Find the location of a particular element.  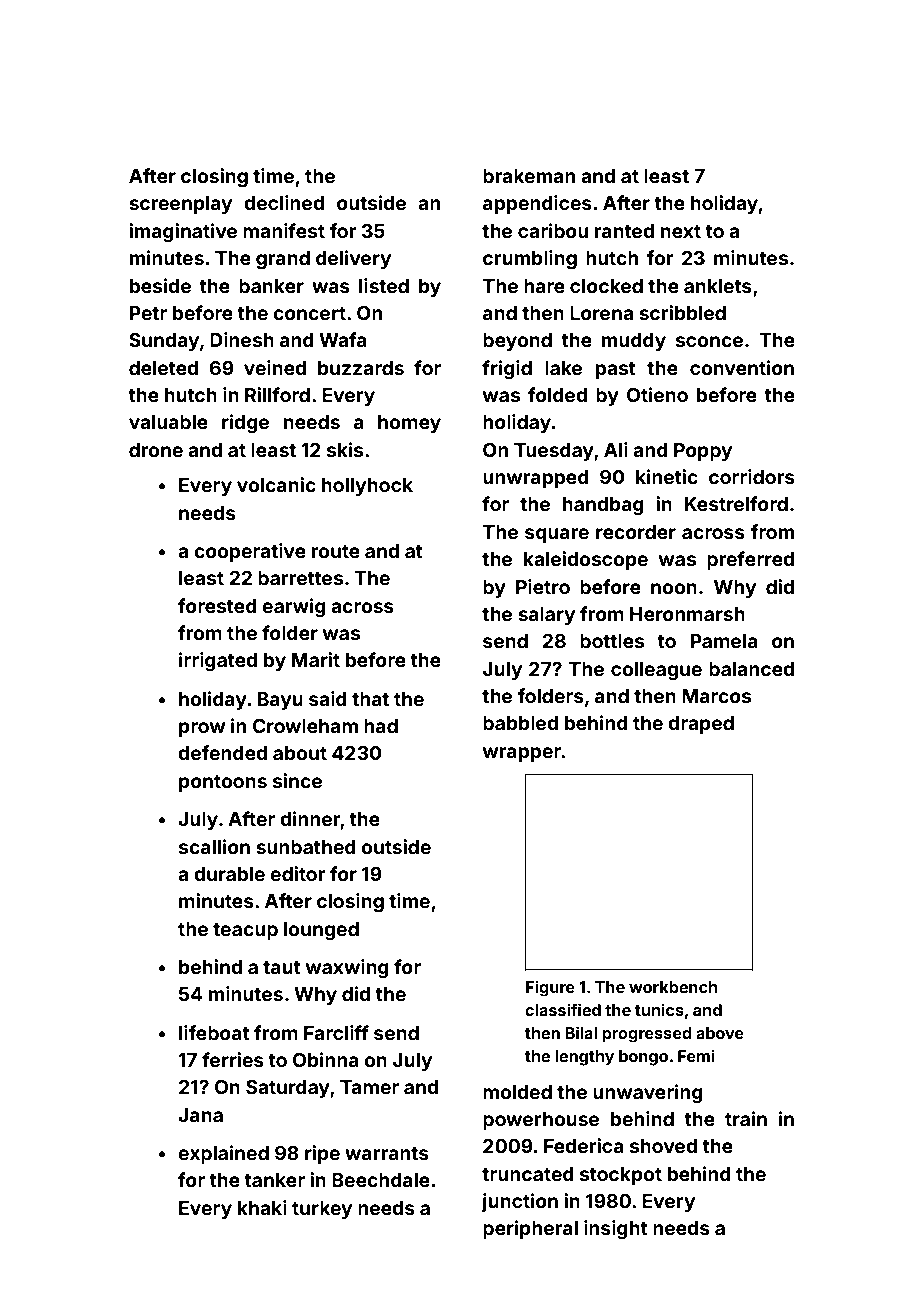

earwig is located at coordinates (294, 607).
